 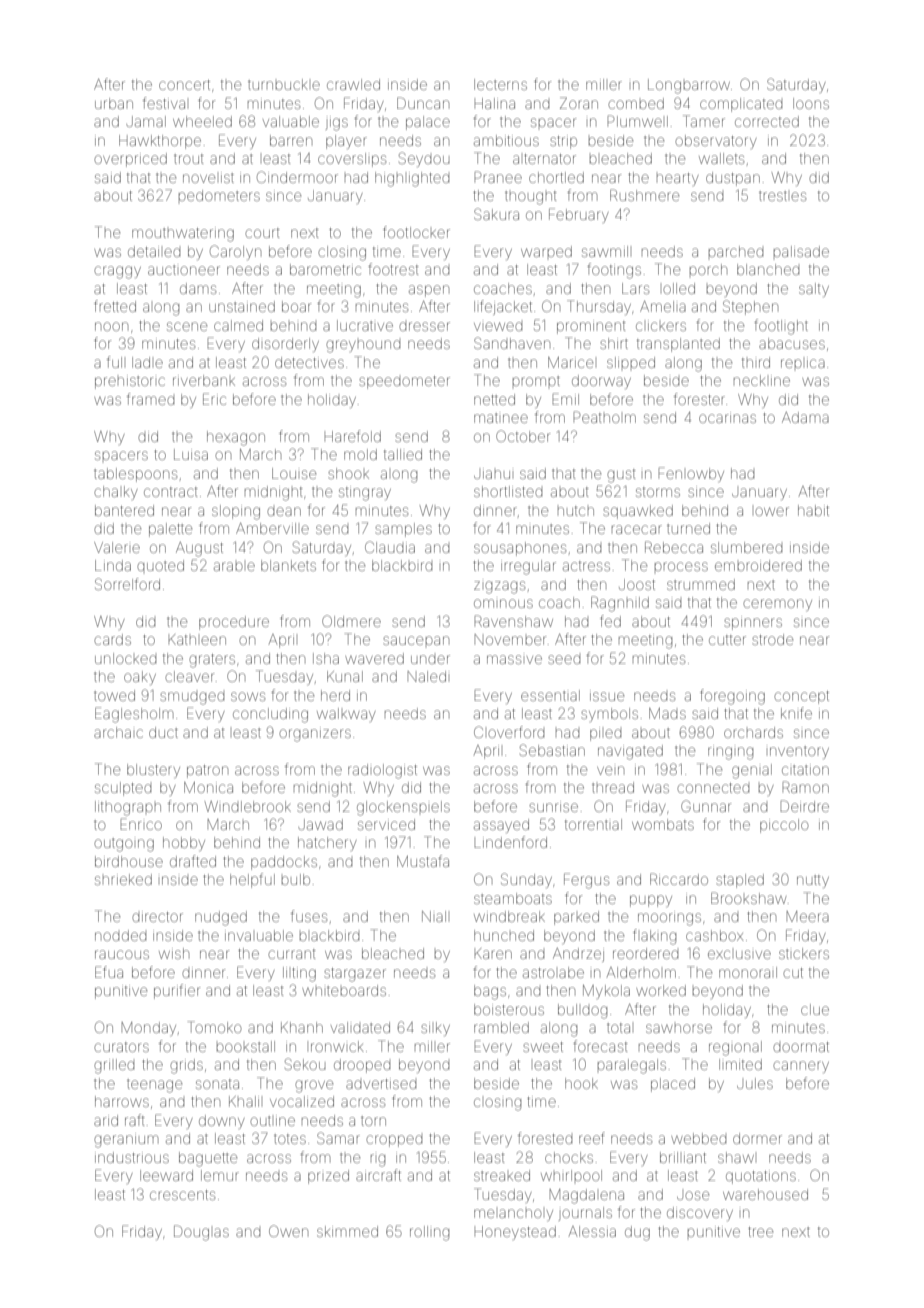 I want to click on Peatholm, so click(x=604, y=417).
